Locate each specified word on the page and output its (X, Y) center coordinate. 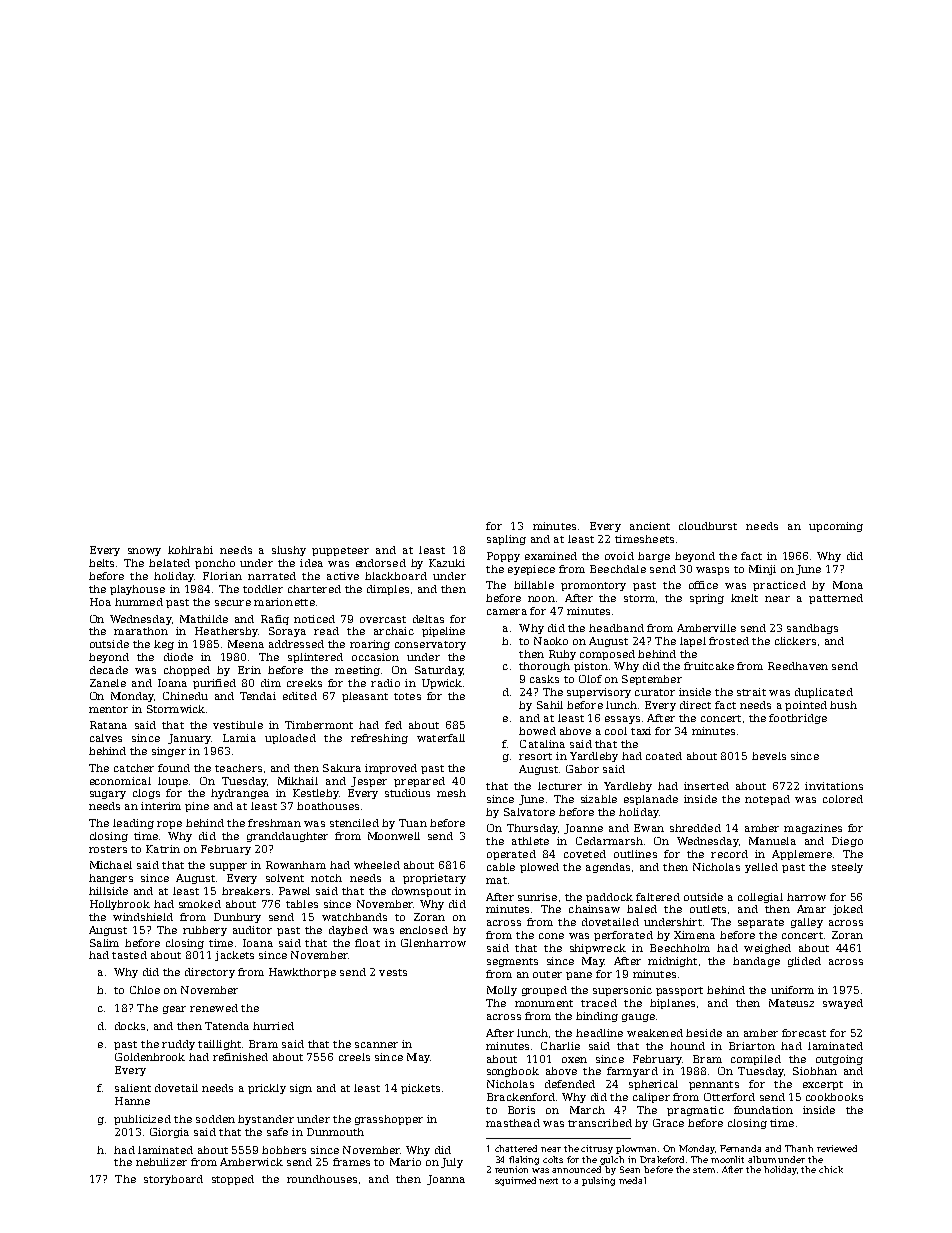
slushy (289, 551)
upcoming (836, 527)
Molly (502, 991)
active (343, 576)
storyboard (173, 1180)
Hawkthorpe (302, 973)
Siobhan (815, 1071)
